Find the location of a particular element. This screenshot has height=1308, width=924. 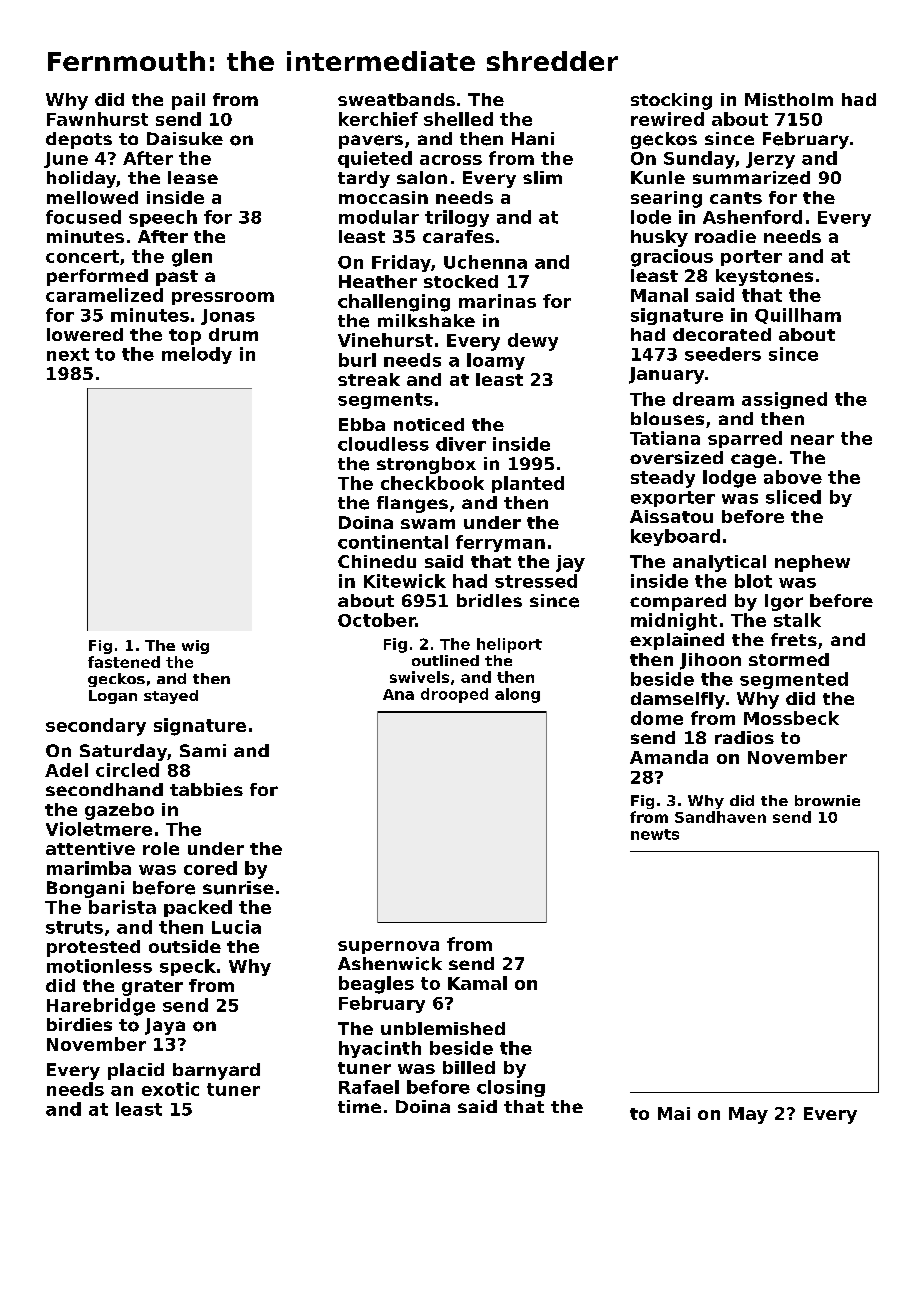

placid is located at coordinates (136, 1071).
